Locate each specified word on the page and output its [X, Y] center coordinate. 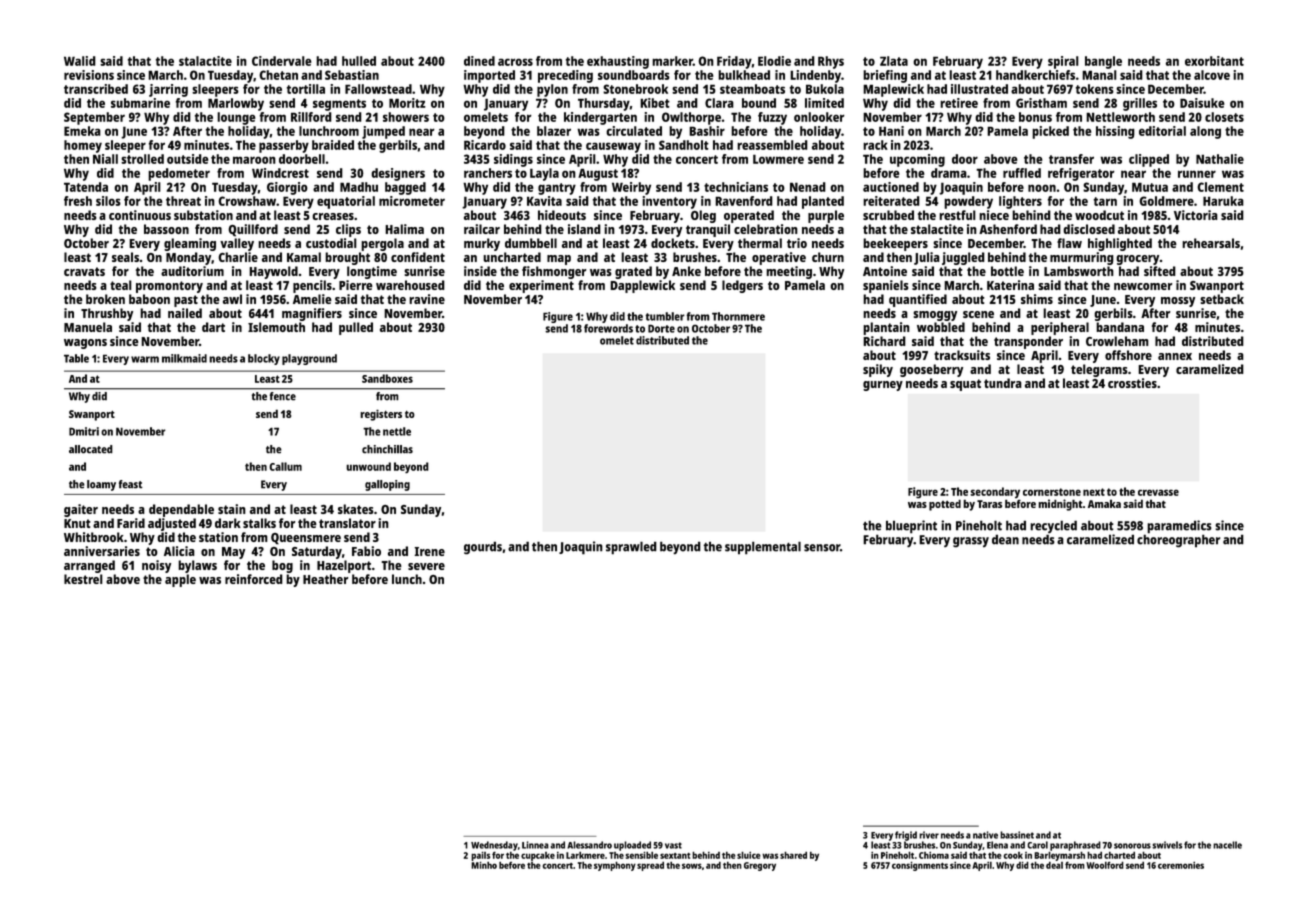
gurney [883, 386]
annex [1175, 356]
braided [333, 145]
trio [797, 243]
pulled [356, 328]
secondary [995, 492]
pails [480, 856]
